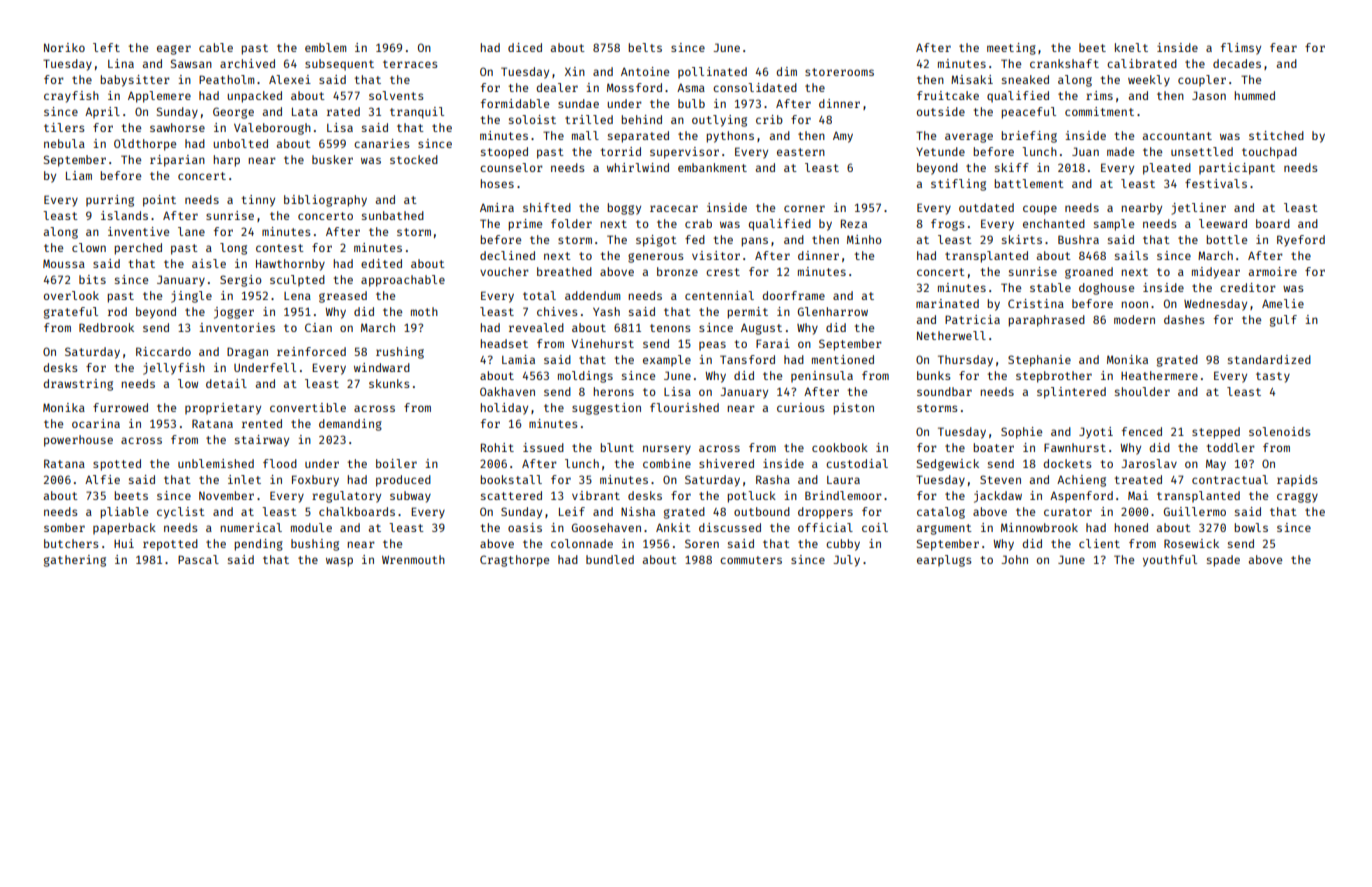  I want to click on islands, so click(124, 215).
